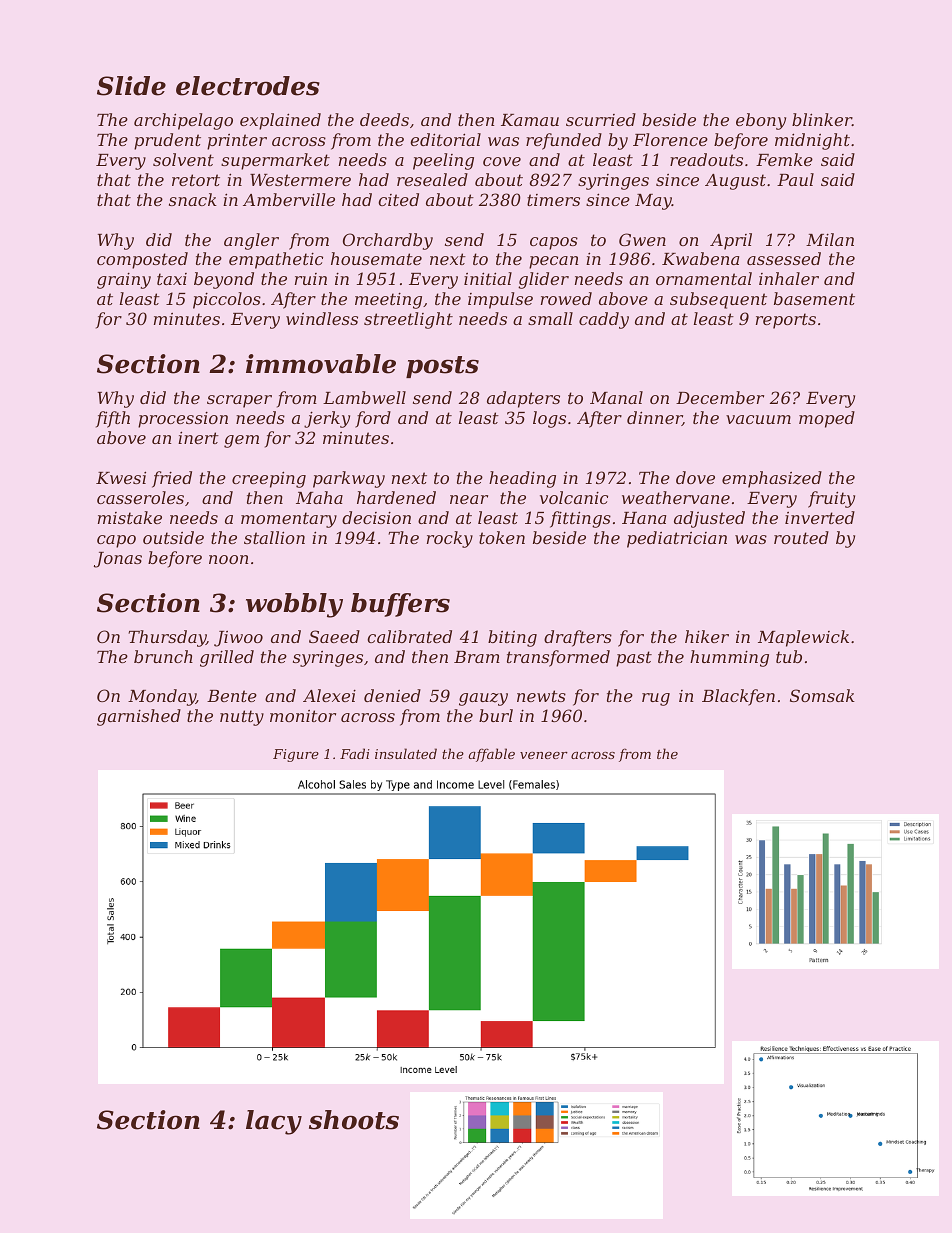  I want to click on blinker, so click(822, 119).
